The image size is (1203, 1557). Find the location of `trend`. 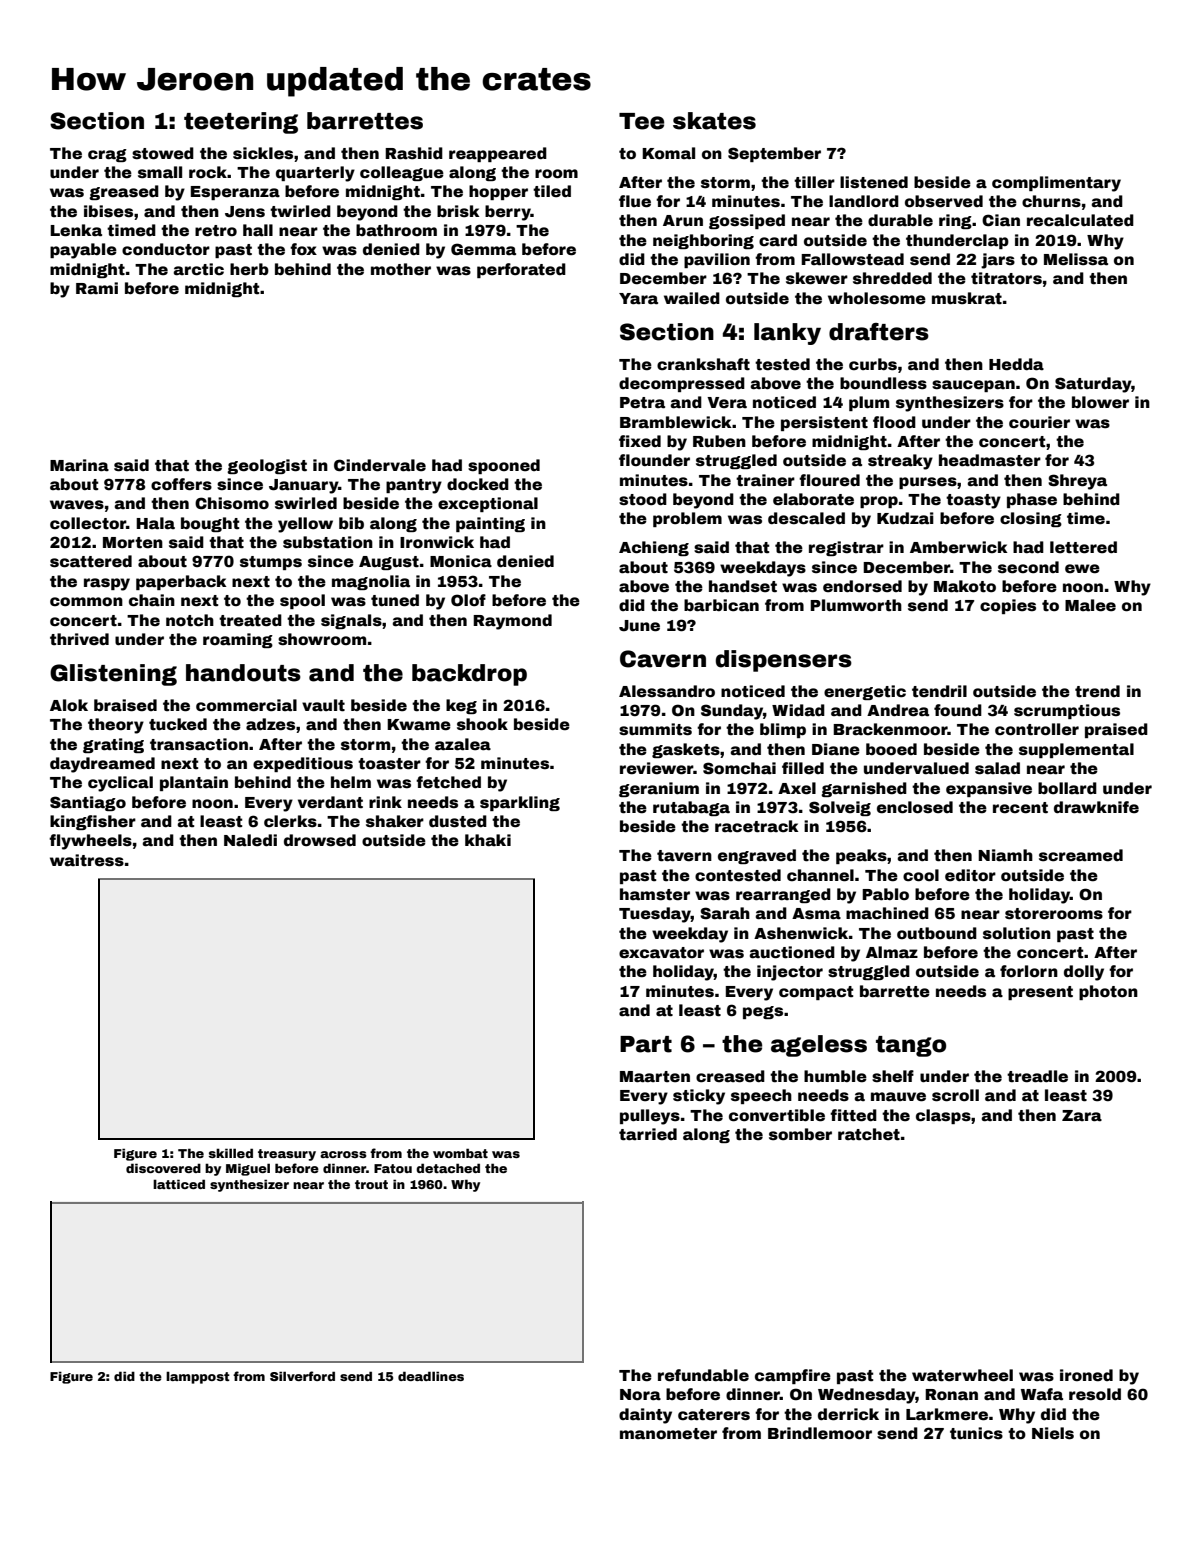

trend is located at coordinates (1097, 691).
